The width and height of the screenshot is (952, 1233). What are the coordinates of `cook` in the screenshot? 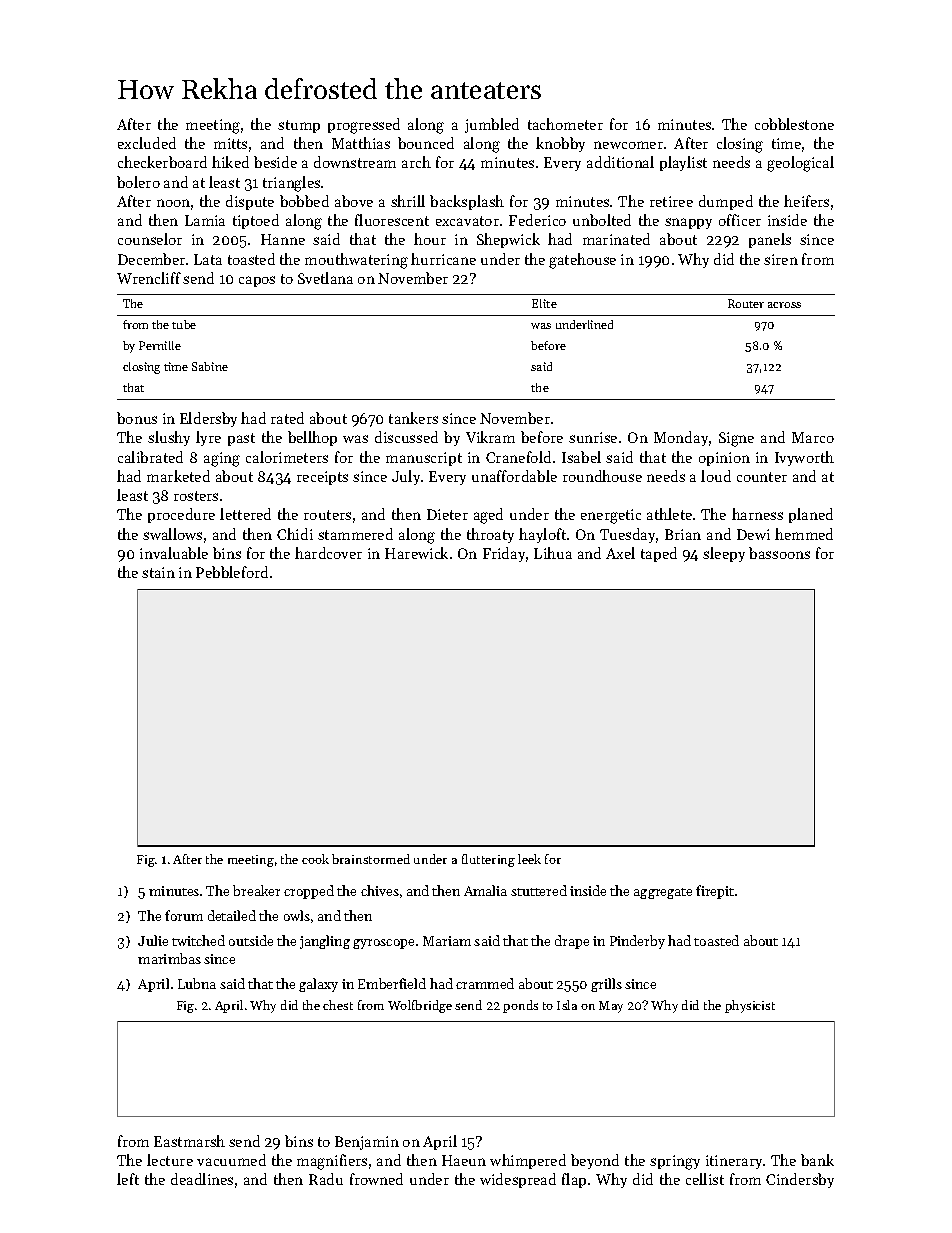 It's located at (315, 859).
